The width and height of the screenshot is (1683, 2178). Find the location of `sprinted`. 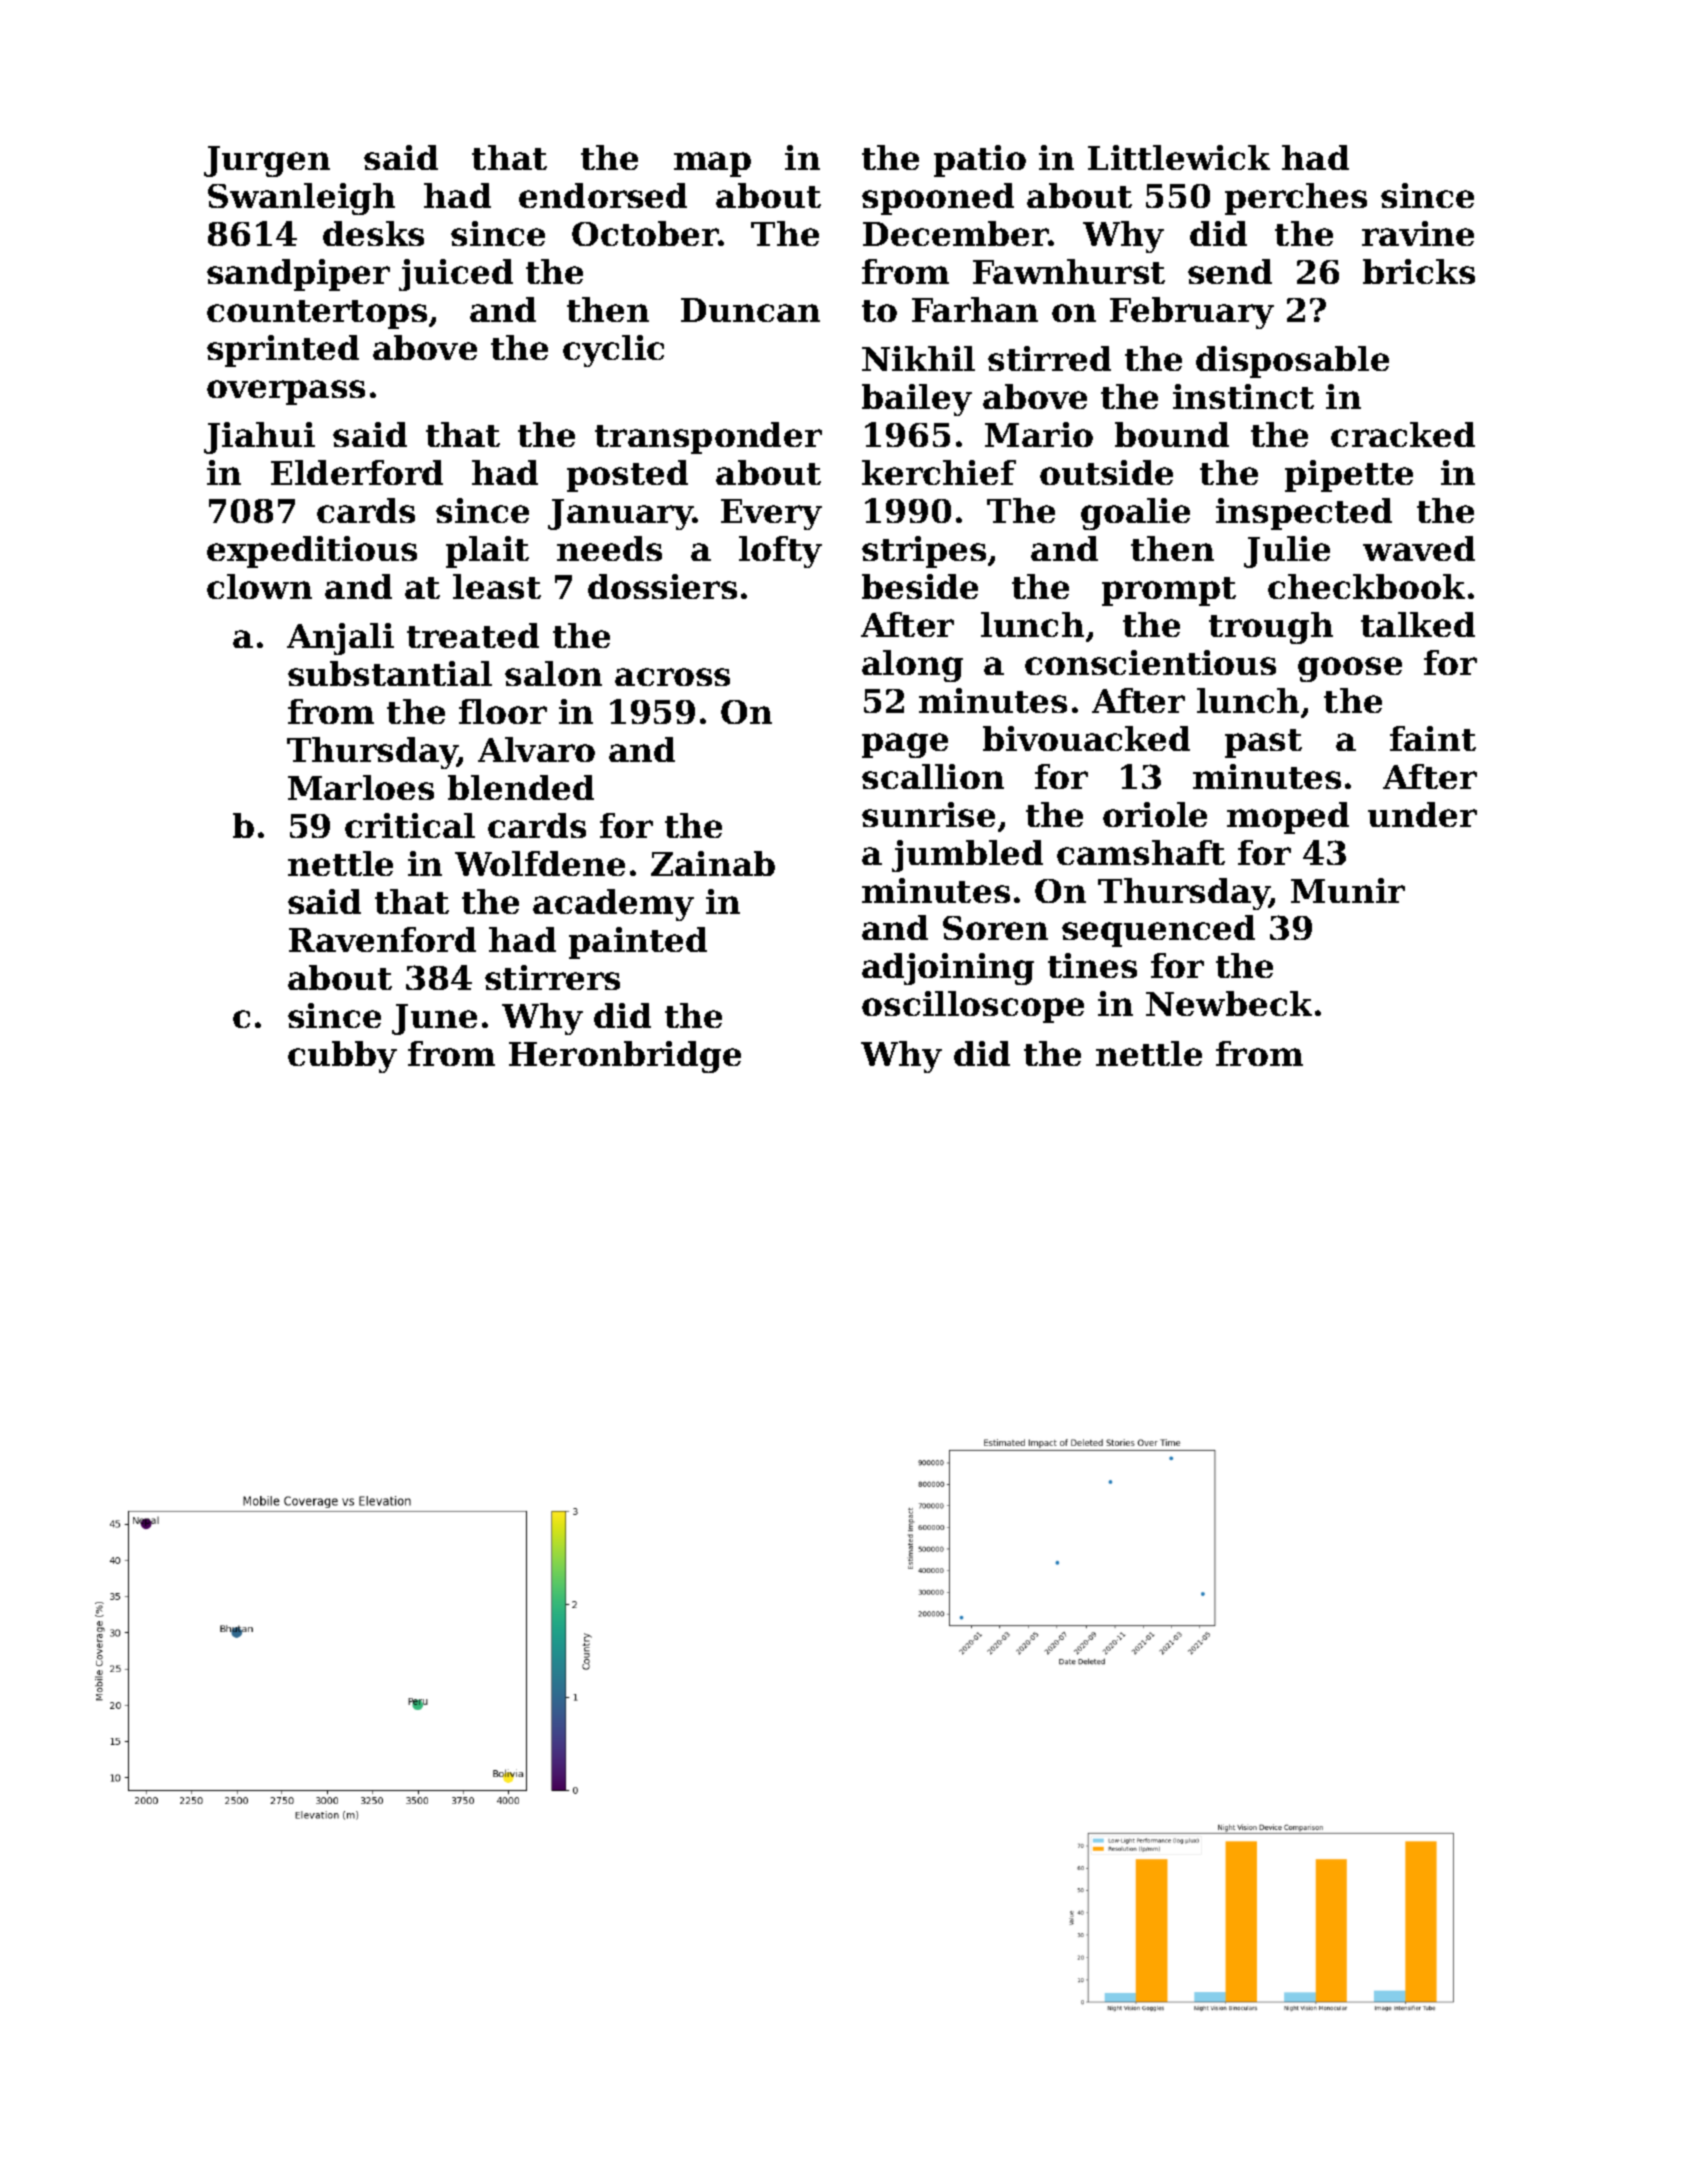

sprinted is located at coordinates (283, 351).
